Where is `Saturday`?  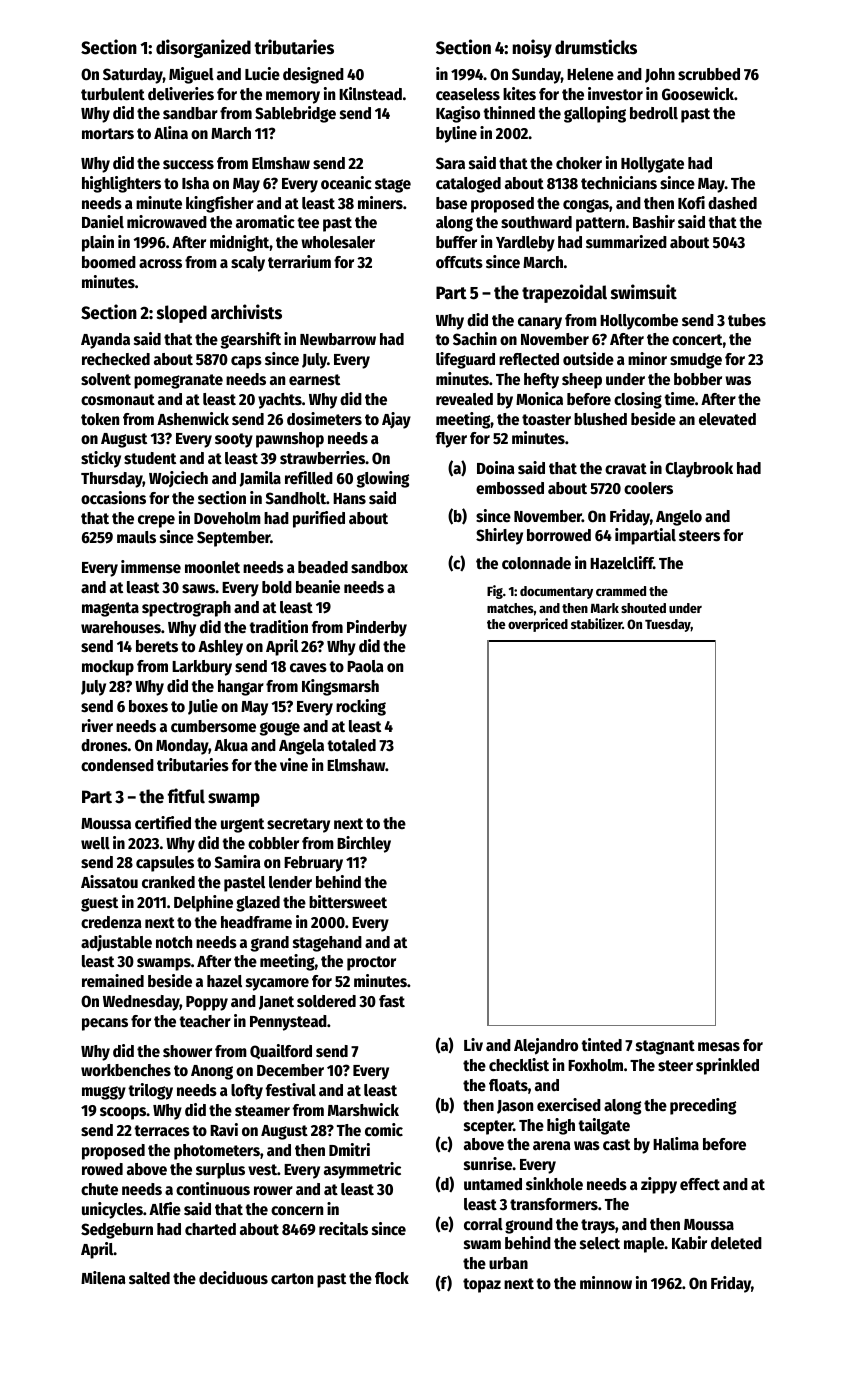 Saturday is located at coordinates (133, 76).
